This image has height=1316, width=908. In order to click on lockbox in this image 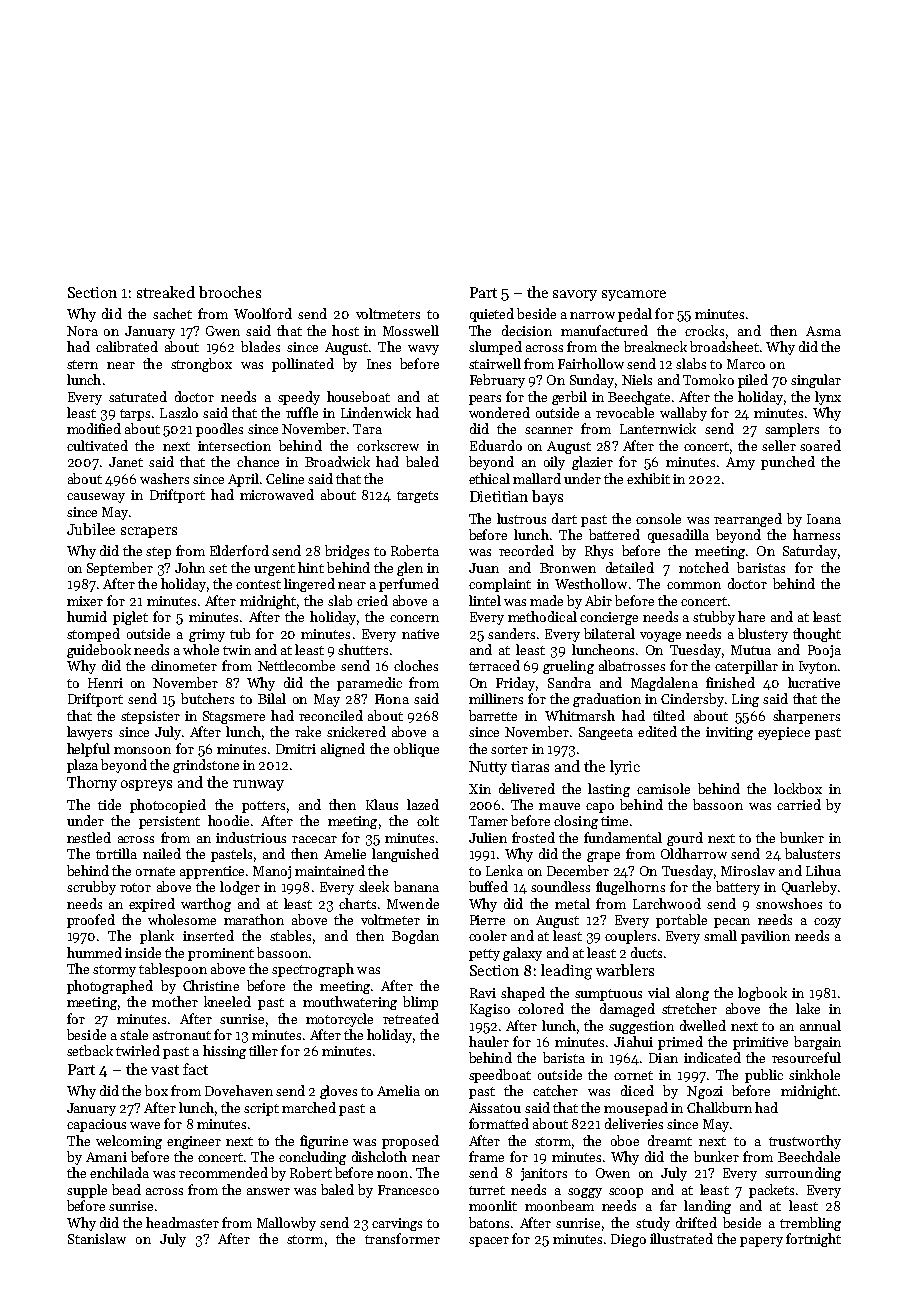, I will do `click(798, 788)`.
